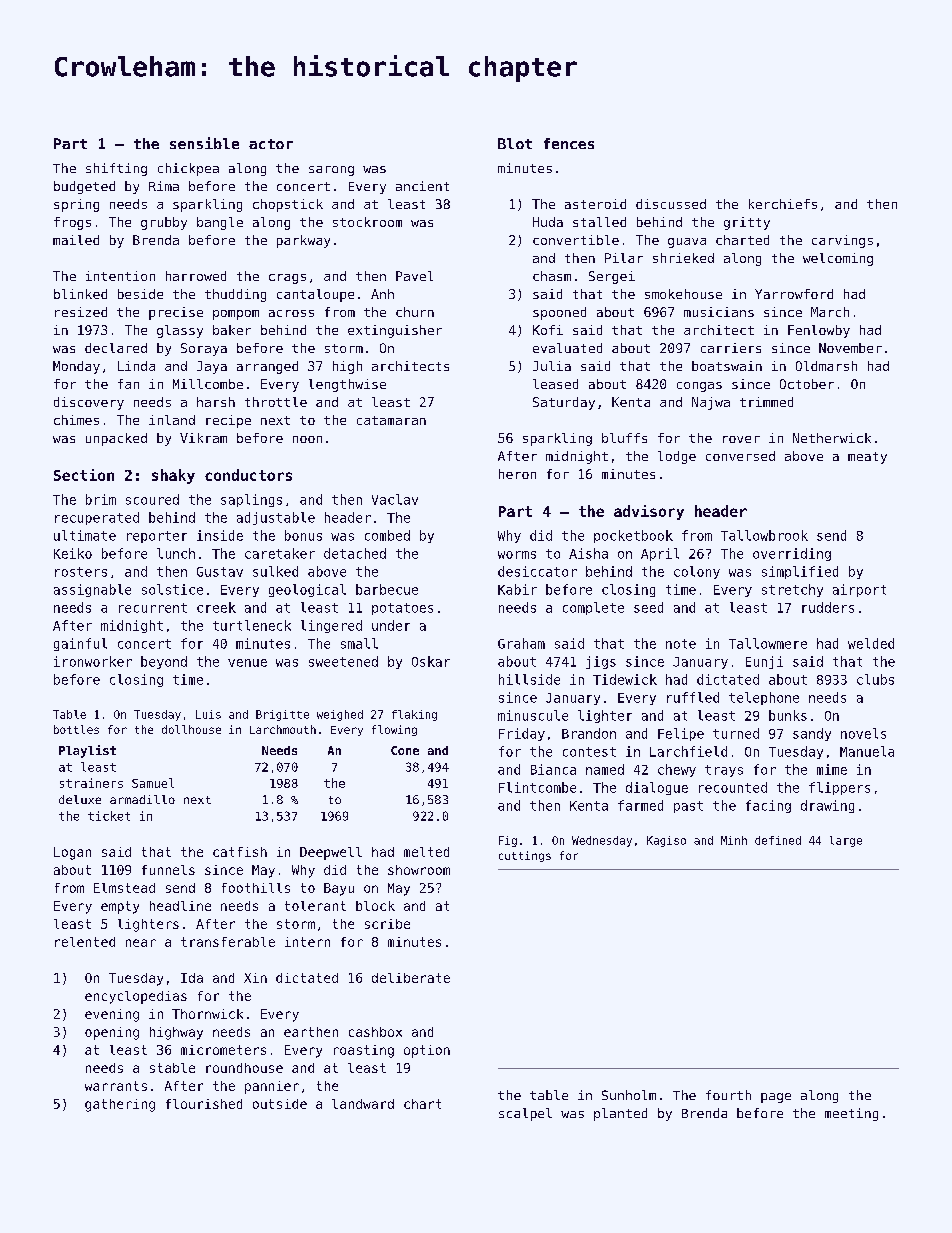  I want to click on landward, so click(363, 1104).
